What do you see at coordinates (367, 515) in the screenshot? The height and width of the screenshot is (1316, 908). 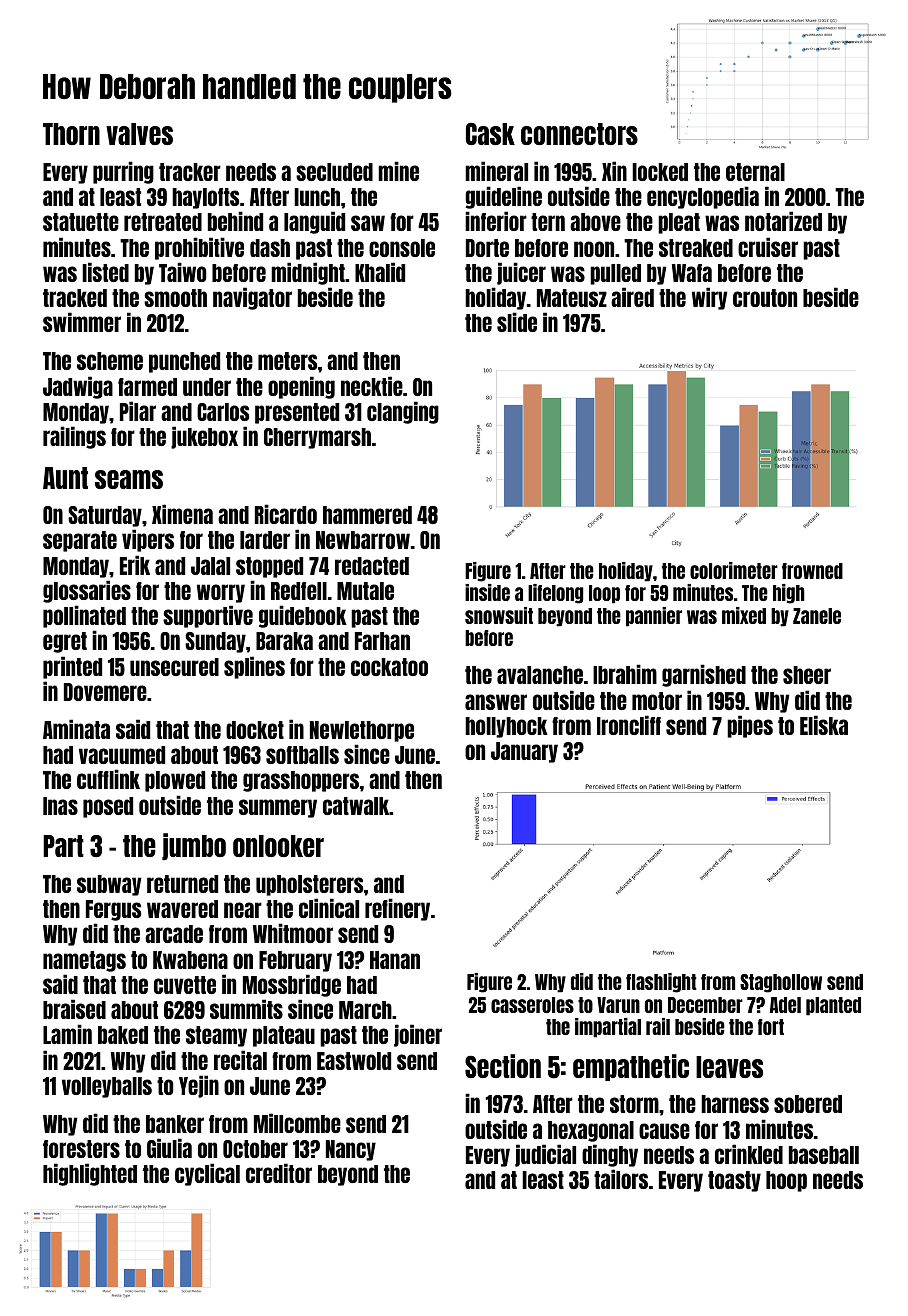 I see `hammered` at bounding box center [367, 515].
